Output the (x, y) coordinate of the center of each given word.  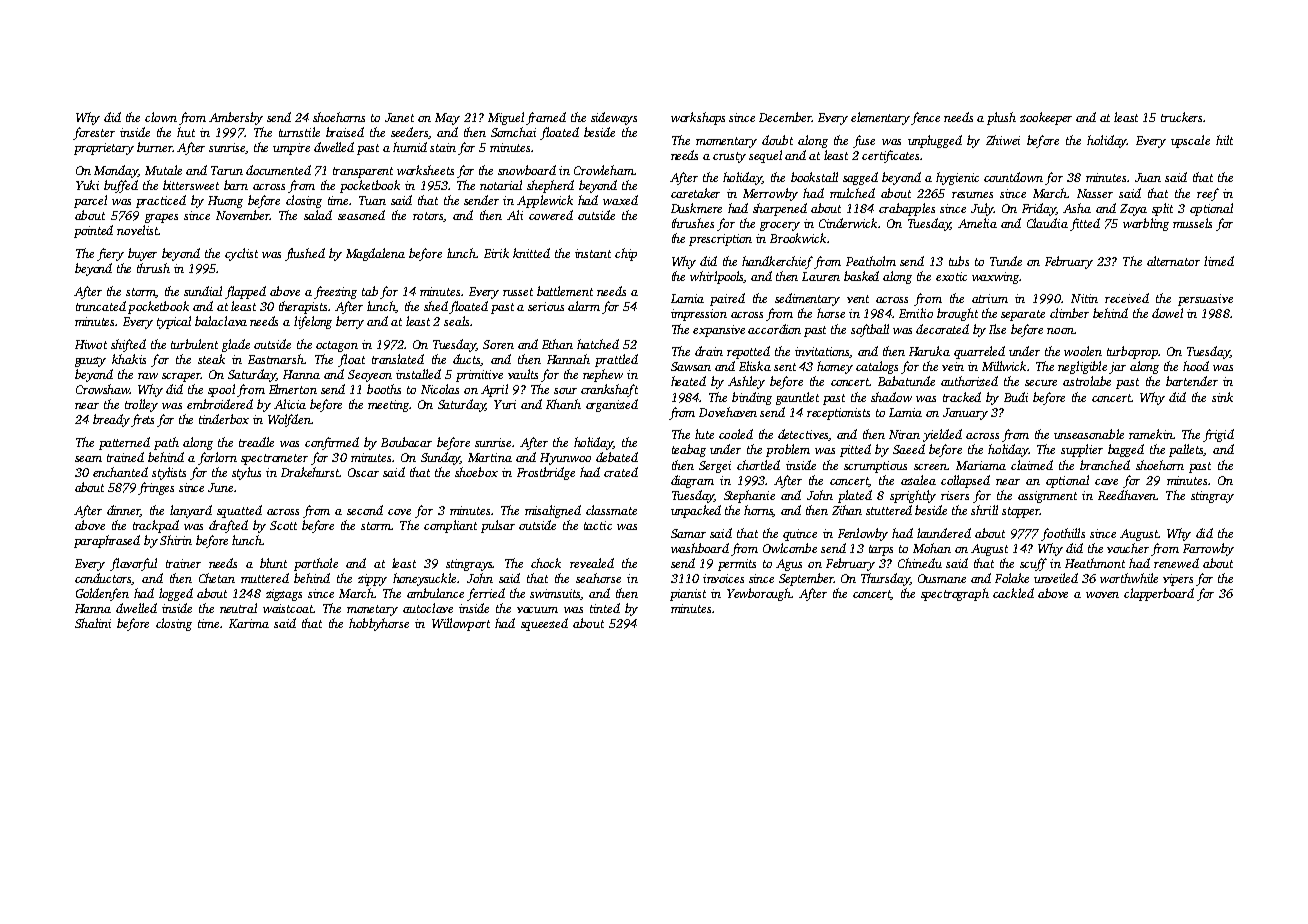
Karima (249, 623)
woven (1102, 595)
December (785, 117)
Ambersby (236, 118)
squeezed (544, 624)
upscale (1190, 141)
